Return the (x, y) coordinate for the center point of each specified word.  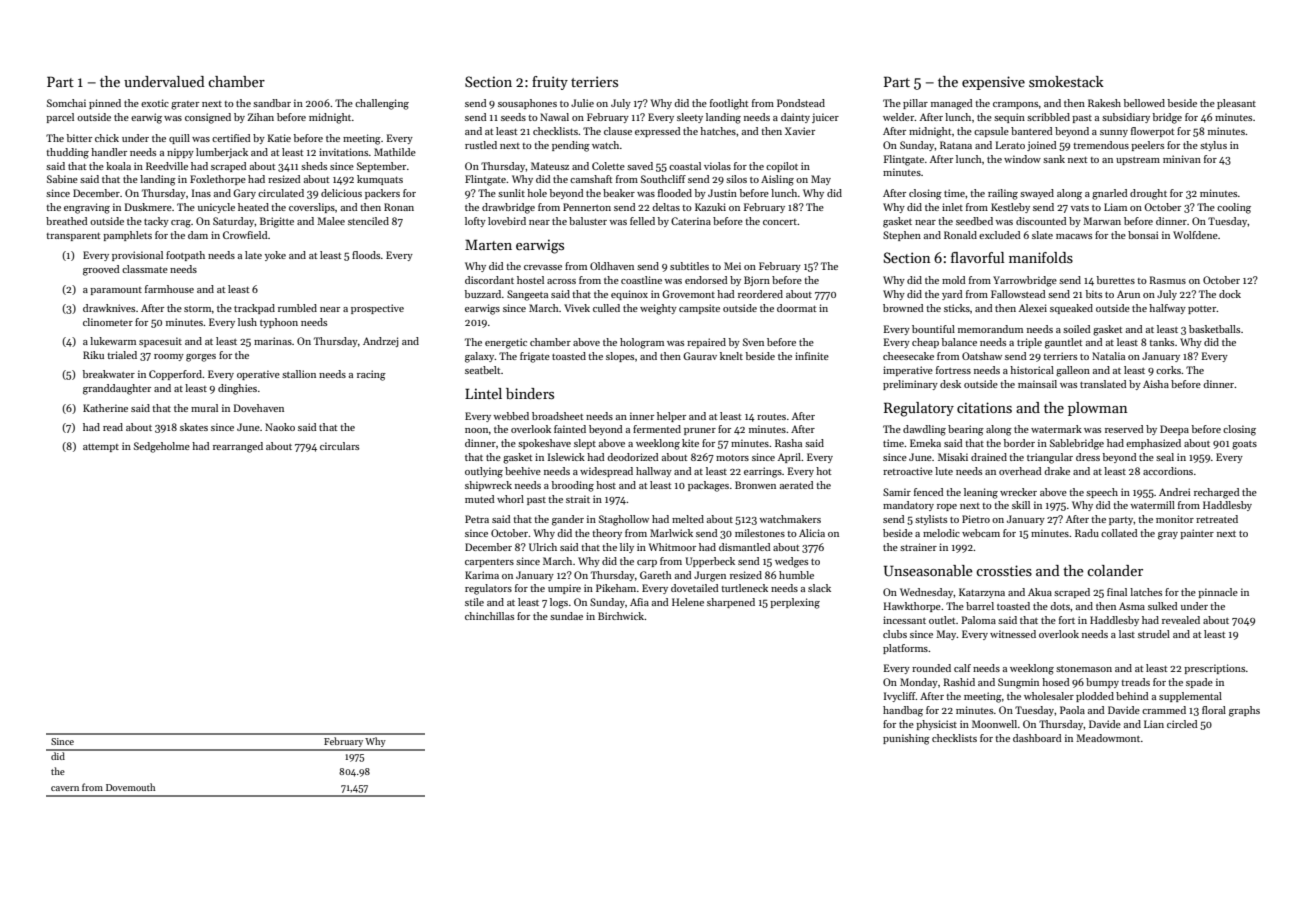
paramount (116, 291)
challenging (382, 104)
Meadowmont (1108, 738)
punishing (906, 739)
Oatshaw (982, 356)
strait (578, 499)
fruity (550, 83)
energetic (506, 343)
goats (1244, 445)
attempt (101, 448)
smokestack (1066, 81)
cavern (65, 788)
